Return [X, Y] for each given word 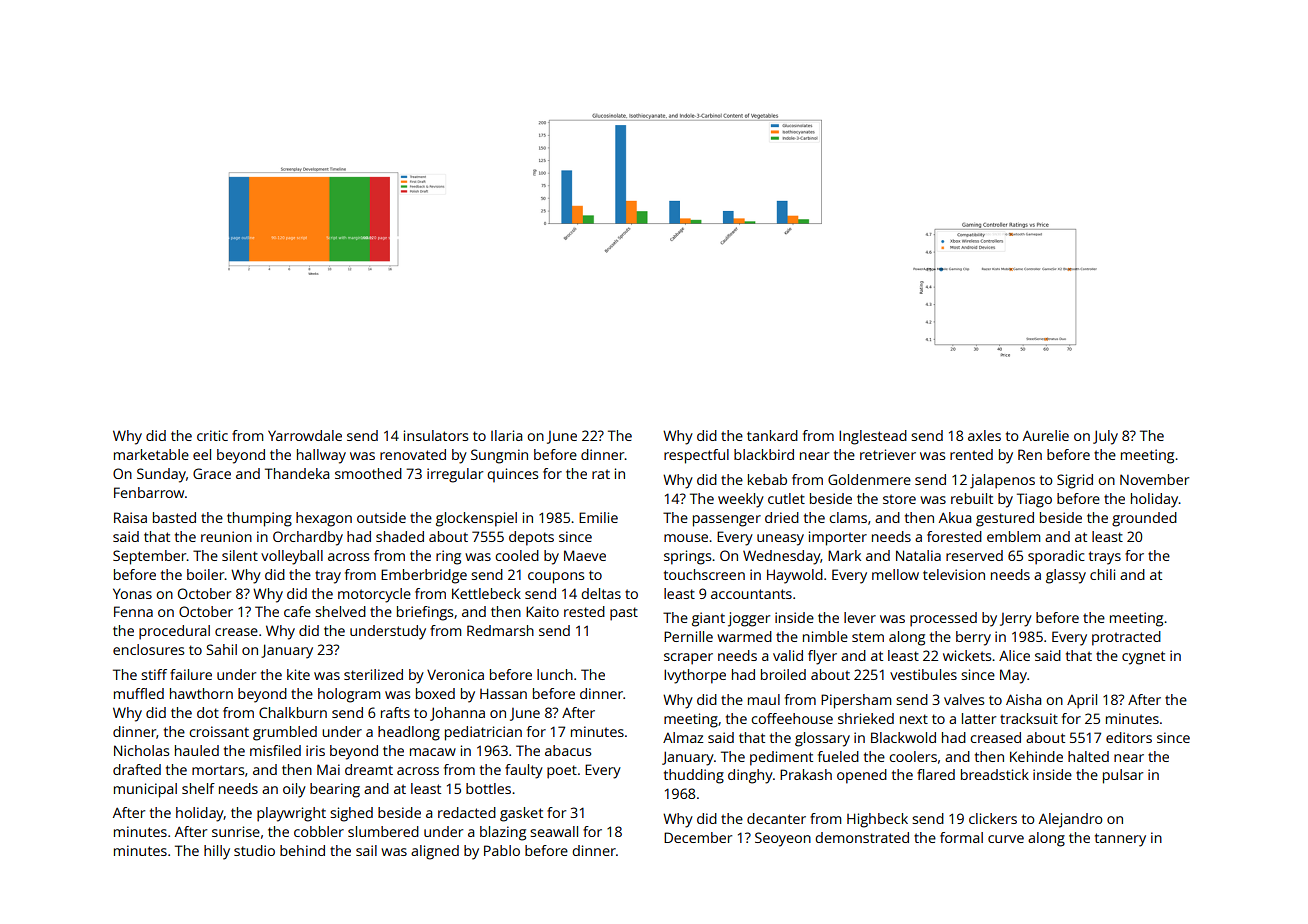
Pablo [502, 850]
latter [979, 718]
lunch [555, 674]
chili [1102, 574]
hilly [217, 852]
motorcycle [374, 595]
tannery [1120, 840]
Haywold [795, 576]
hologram [349, 695]
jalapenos [1002, 481]
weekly [741, 500]
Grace [212, 473]
